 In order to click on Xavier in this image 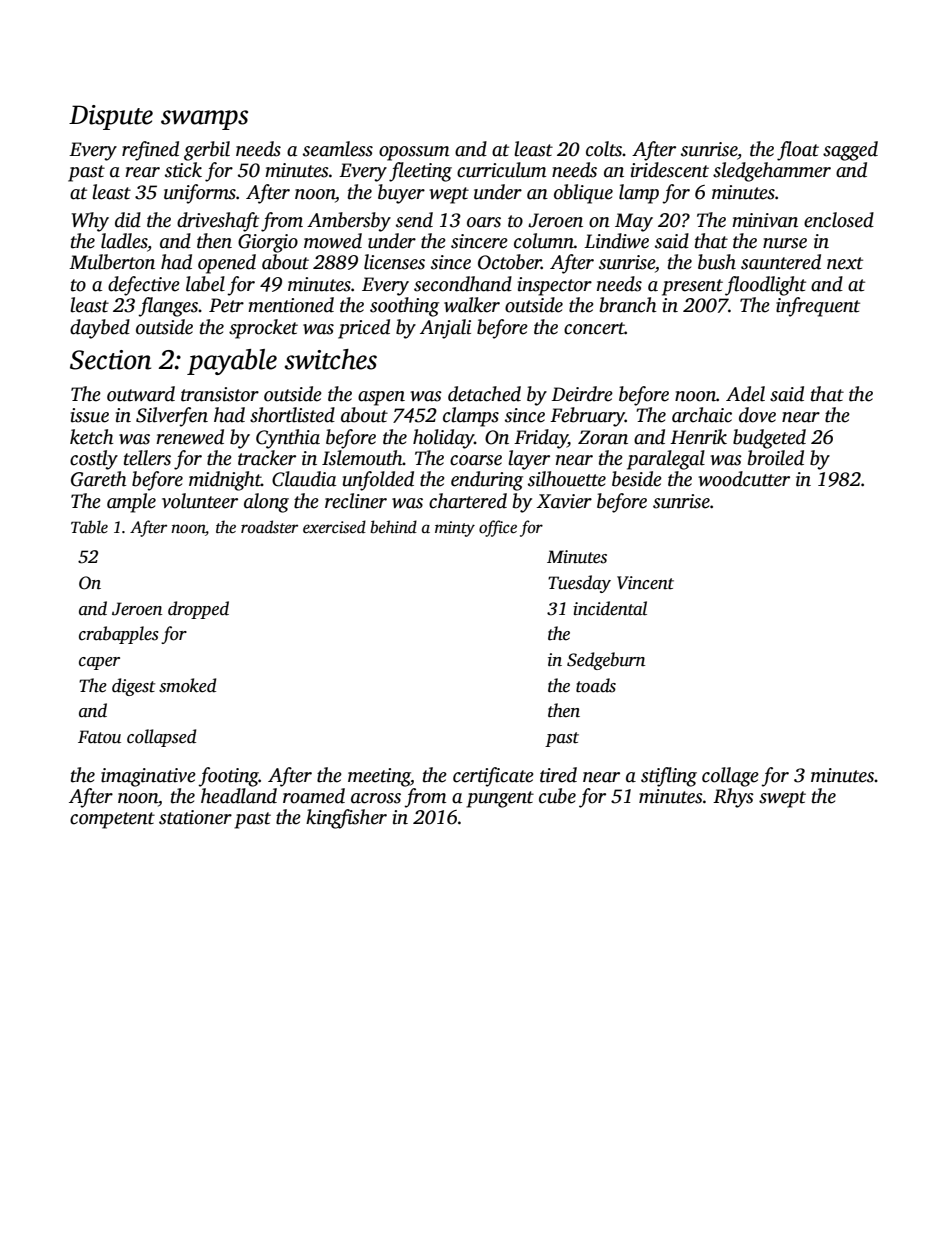, I will do `click(564, 501)`.
